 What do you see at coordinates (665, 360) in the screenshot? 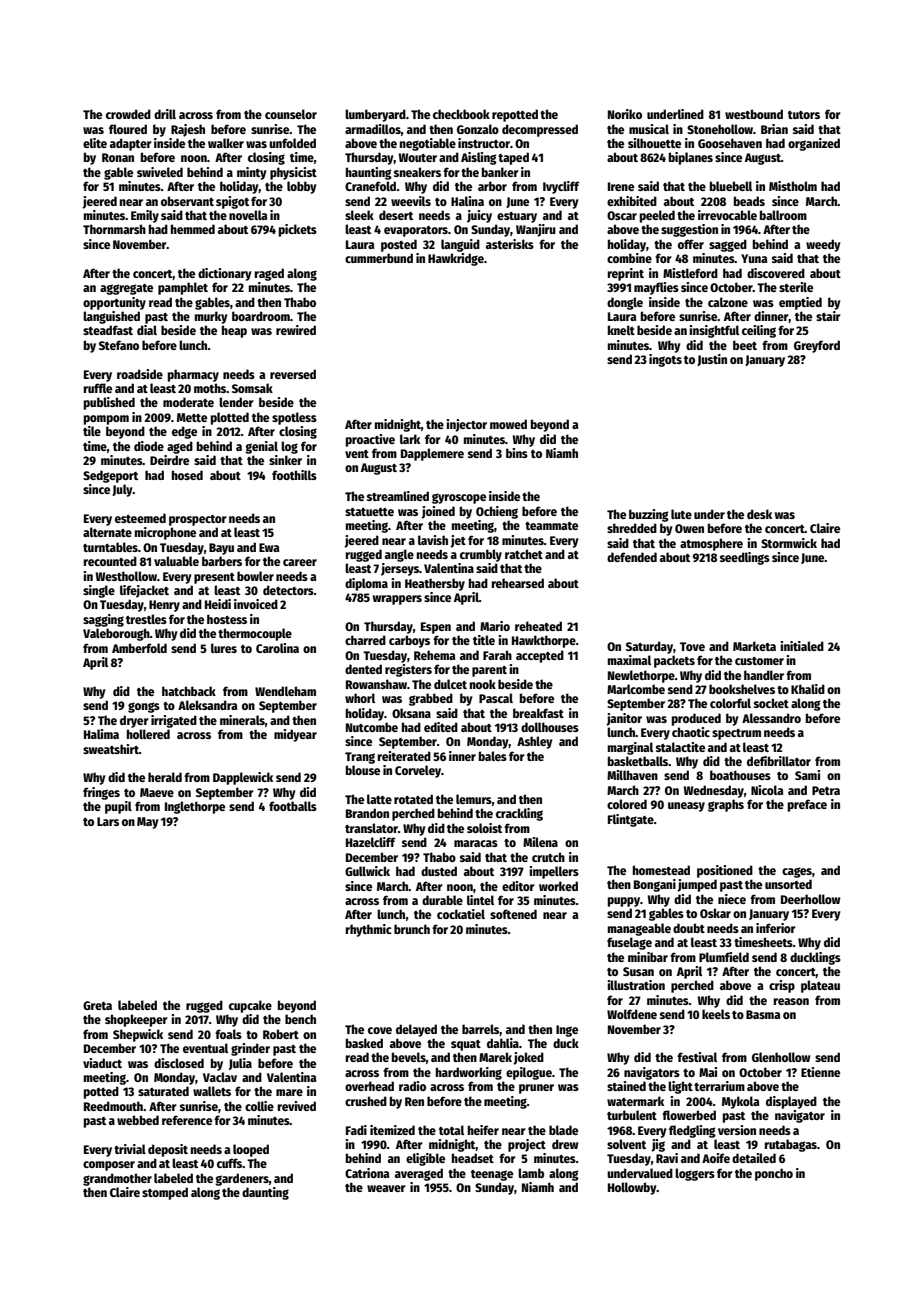
I see `ingots` at bounding box center [665, 360].
